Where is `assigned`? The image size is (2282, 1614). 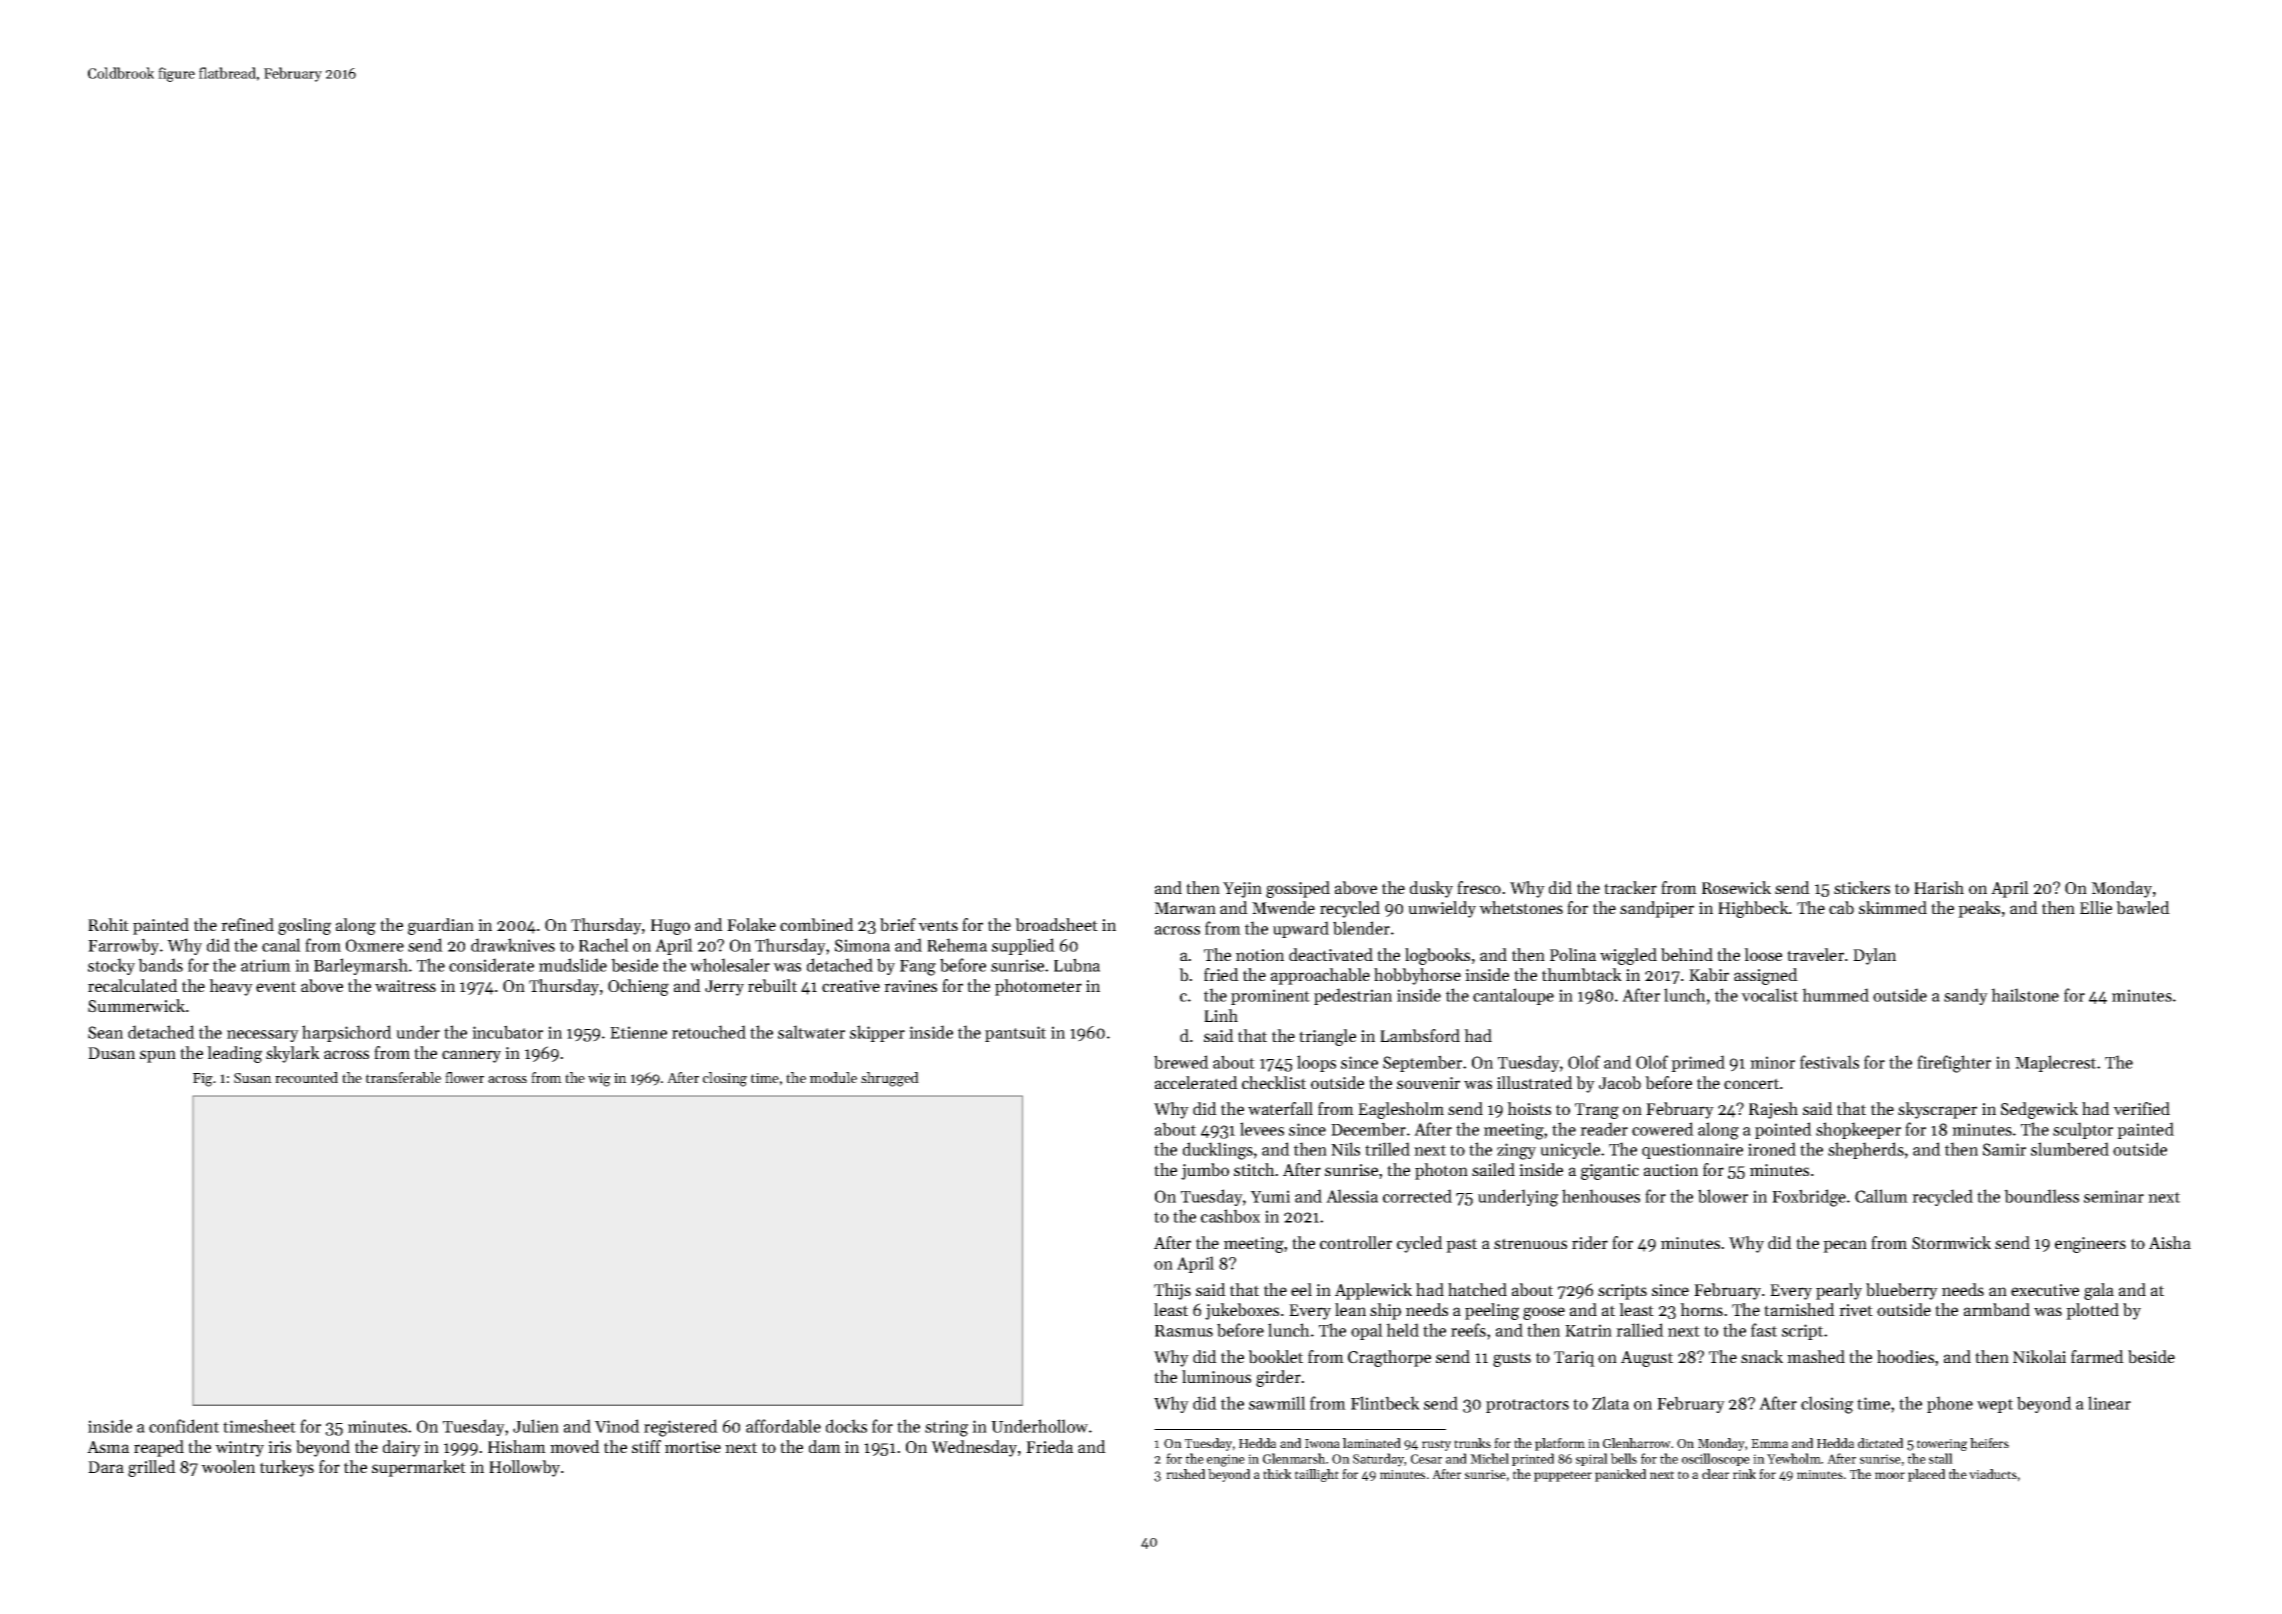 assigned is located at coordinates (1766, 976).
